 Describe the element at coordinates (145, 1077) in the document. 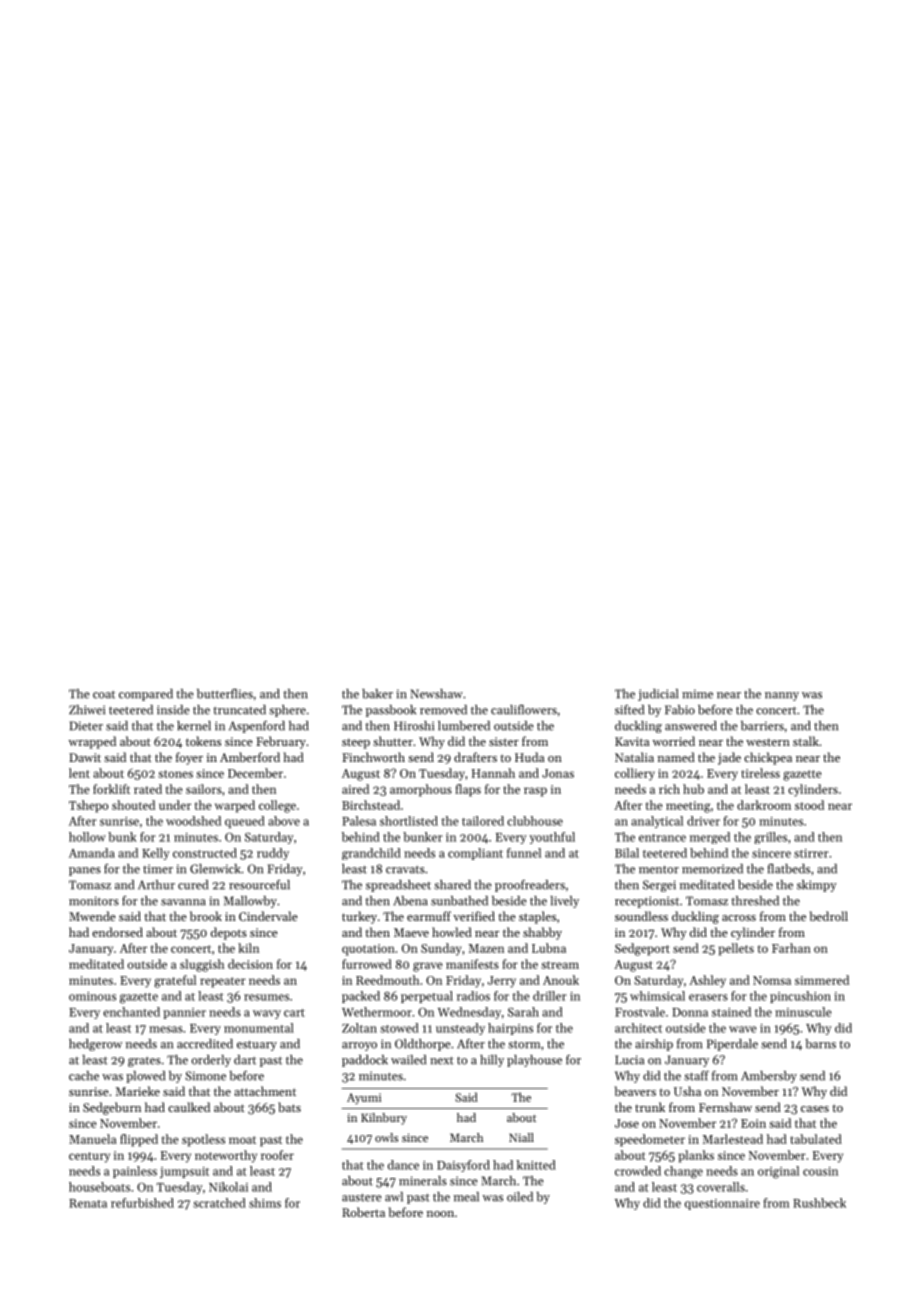

I see `plowed` at that location.
